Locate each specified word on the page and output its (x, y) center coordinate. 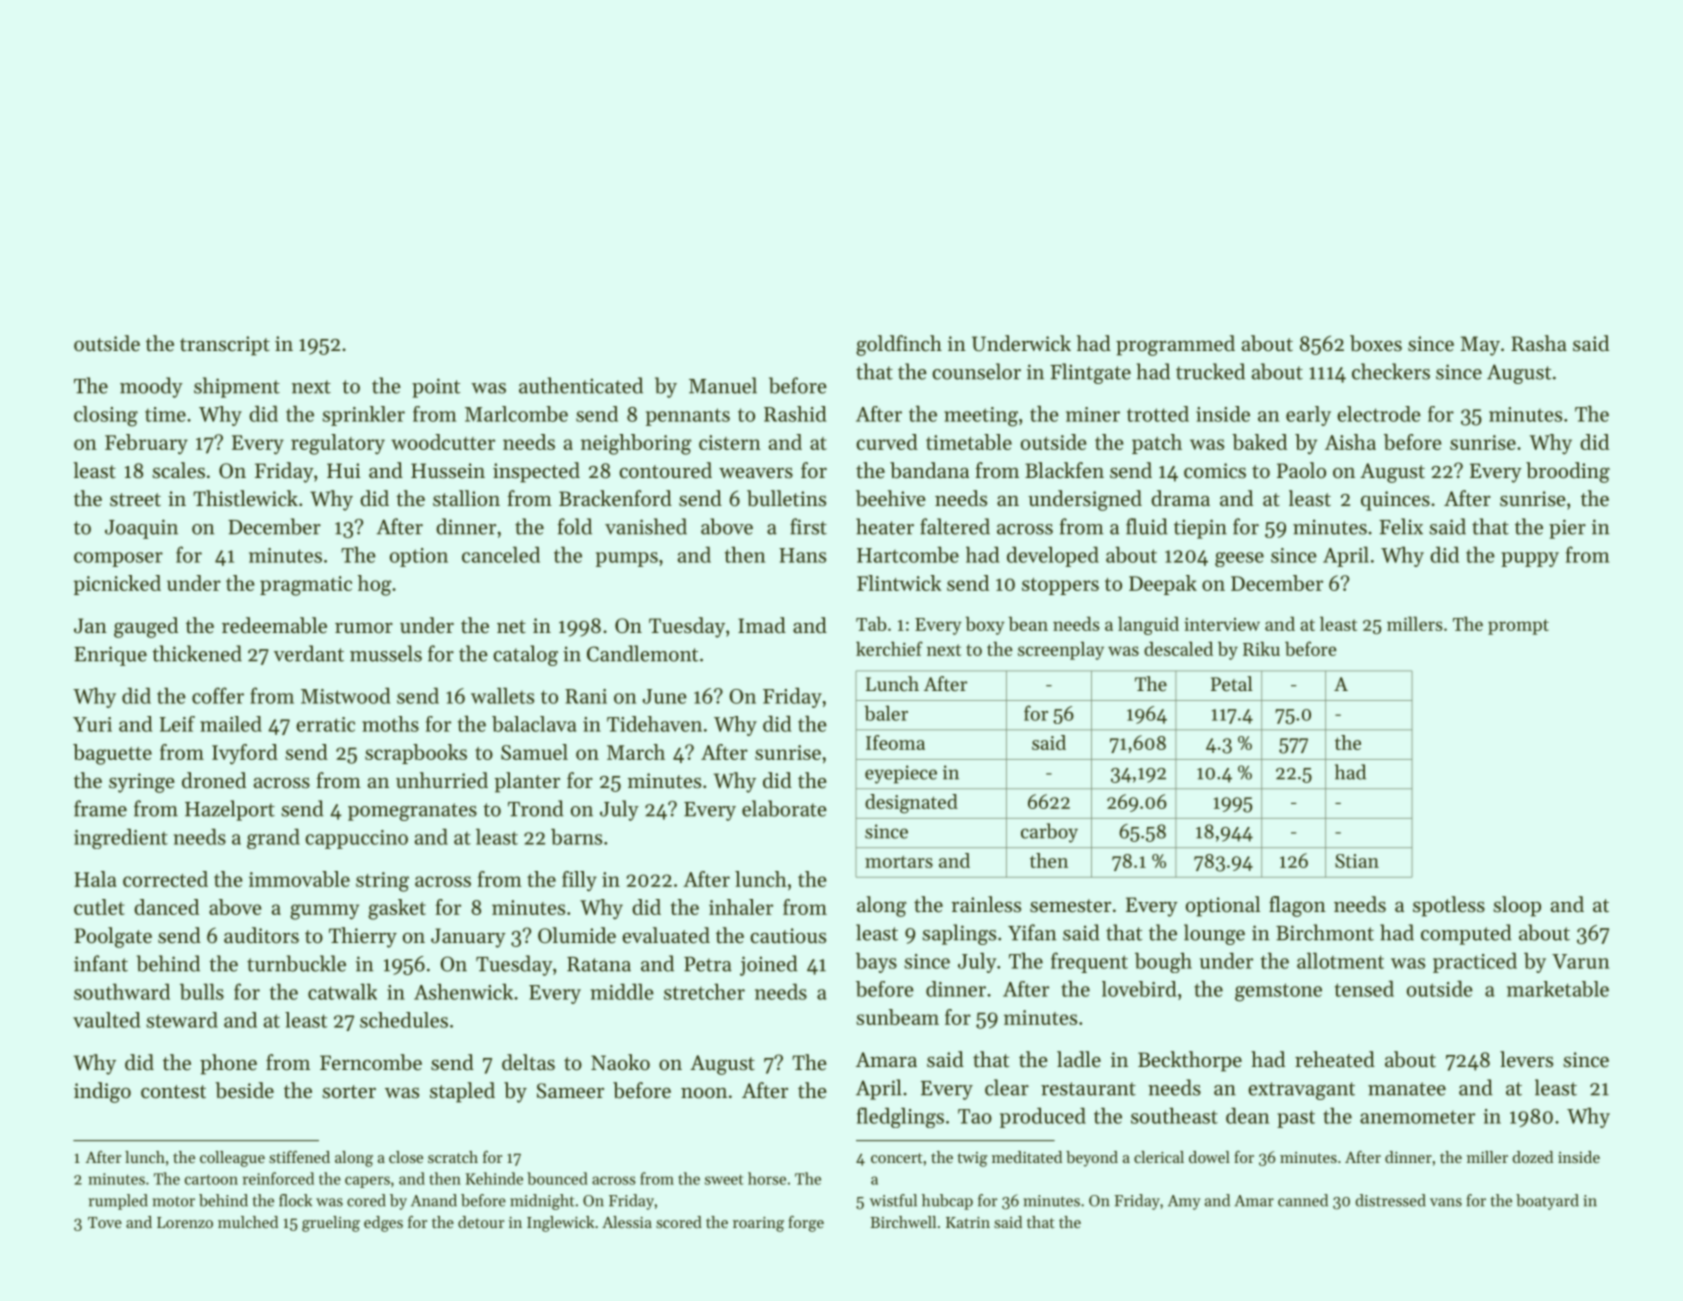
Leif (177, 724)
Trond (536, 808)
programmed (1175, 345)
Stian (1357, 861)
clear (1007, 1087)
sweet (724, 1179)
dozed (1532, 1157)
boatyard (1547, 1202)
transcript (225, 346)
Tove (105, 1222)
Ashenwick (463, 991)
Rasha (1539, 343)
